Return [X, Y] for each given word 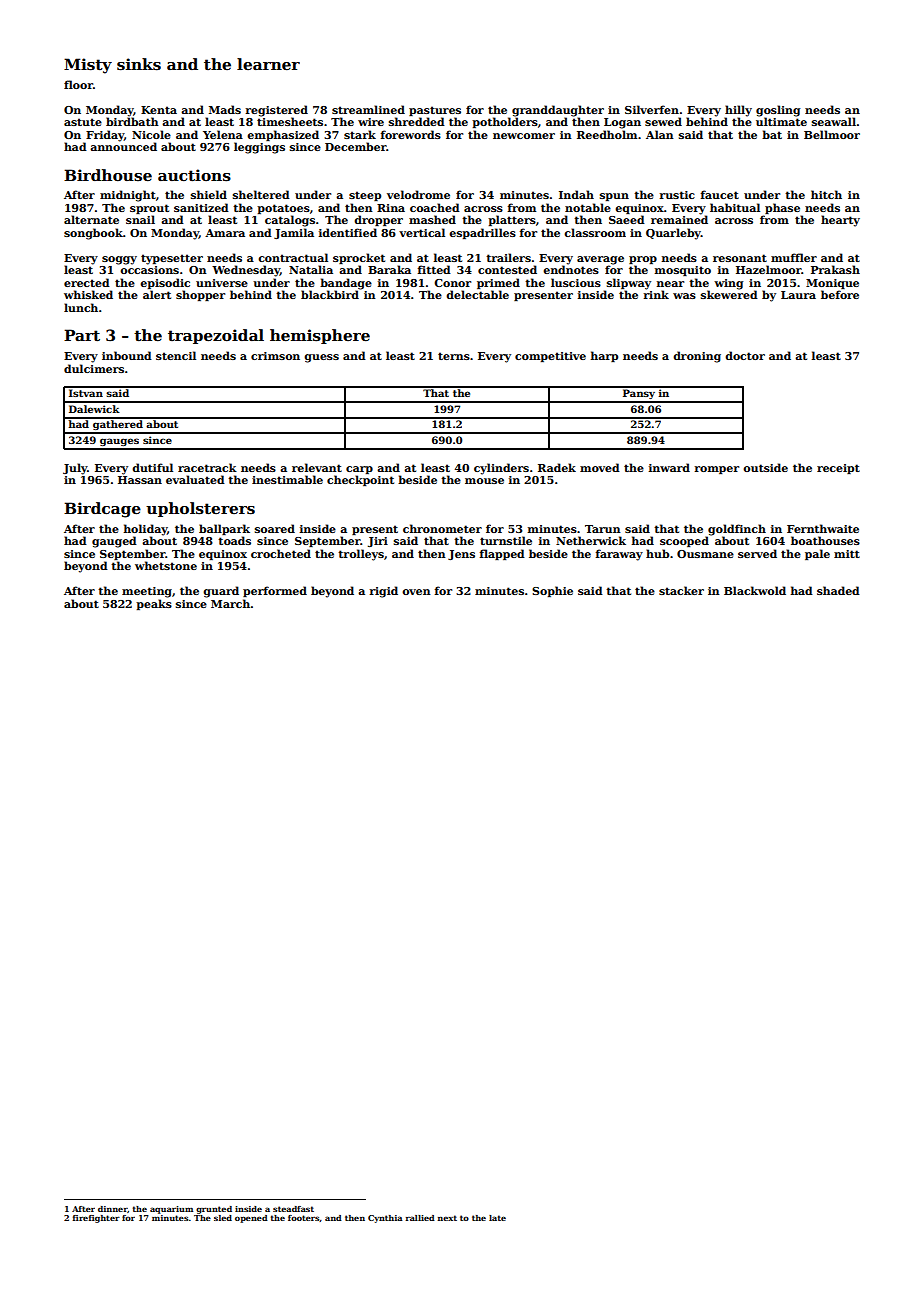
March [230, 603]
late [497, 1218]
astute [83, 122]
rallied [420, 1218]
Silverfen [652, 109]
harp [604, 356]
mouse [484, 481]
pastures [435, 111]
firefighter [96, 1219]
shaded [838, 590]
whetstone [166, 565]
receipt [838, 469]
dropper [378, 220]
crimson [275, 356]
